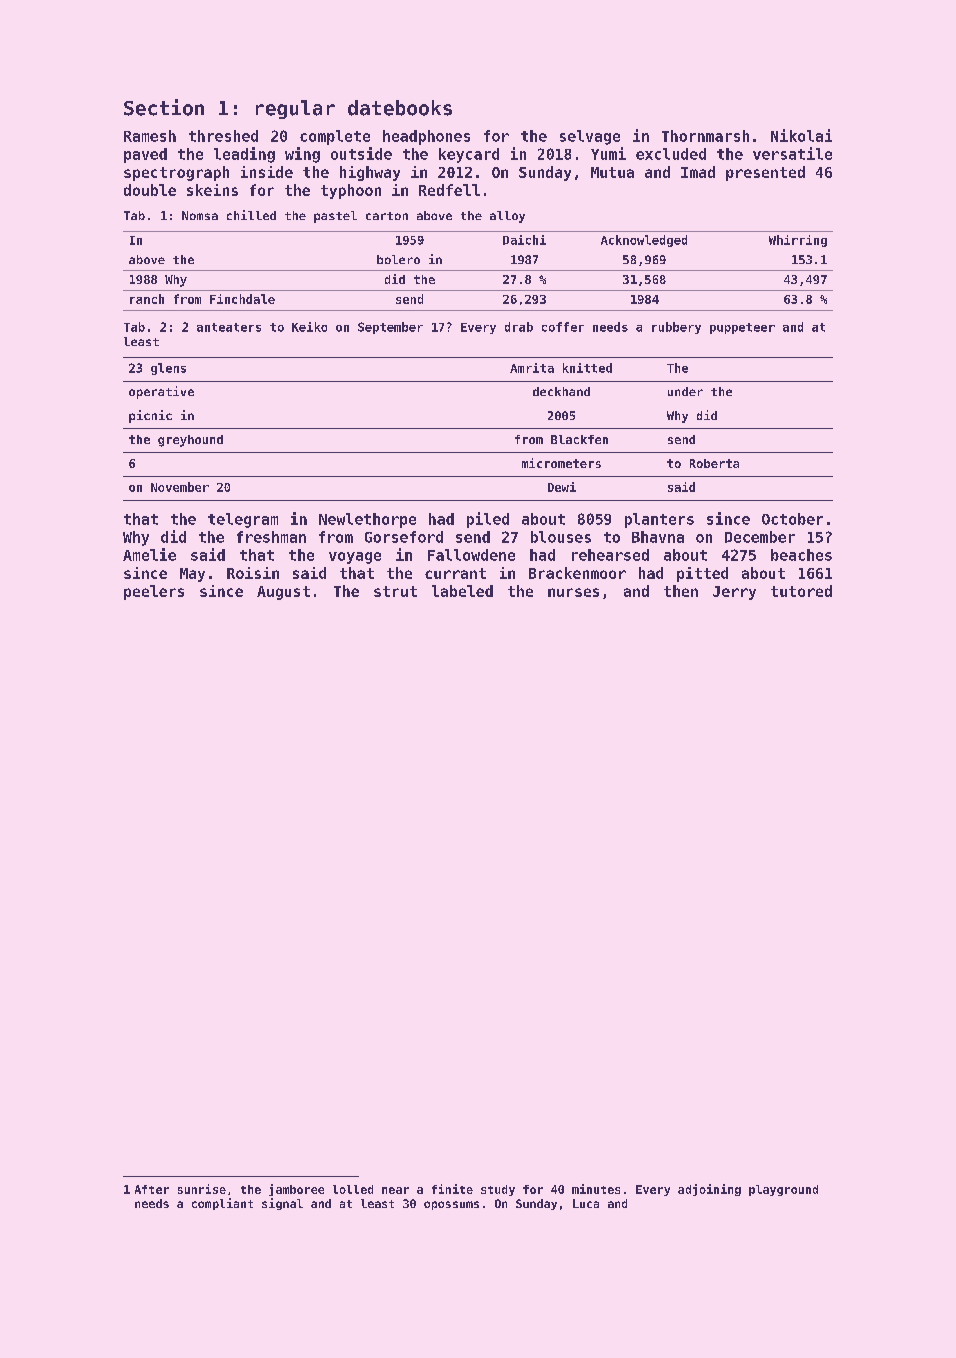 Image resolution: width=956 pixels, height=1358 pixels. I want to click on opossums, so click(451, 1205).
